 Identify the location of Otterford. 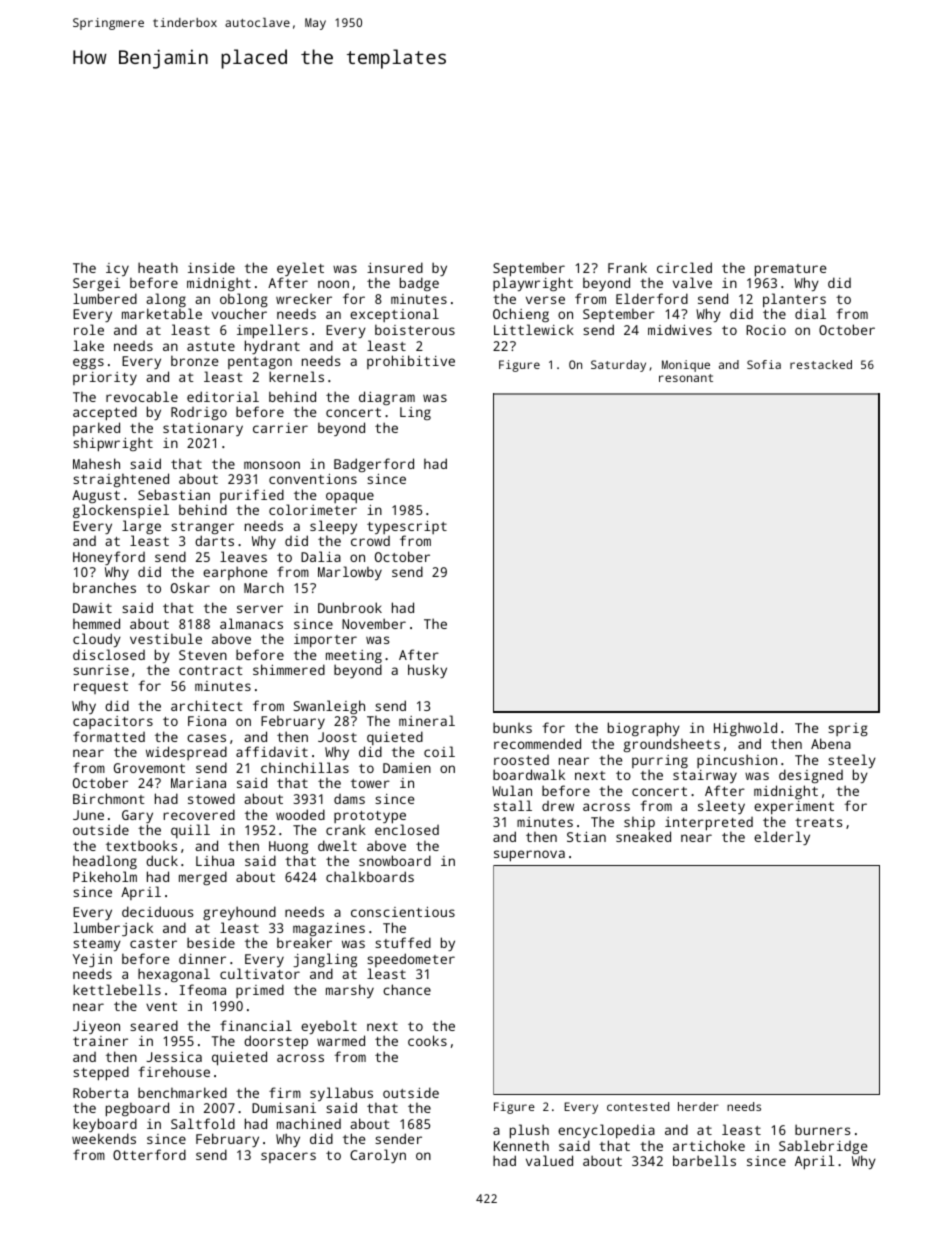
(149, 1154).
